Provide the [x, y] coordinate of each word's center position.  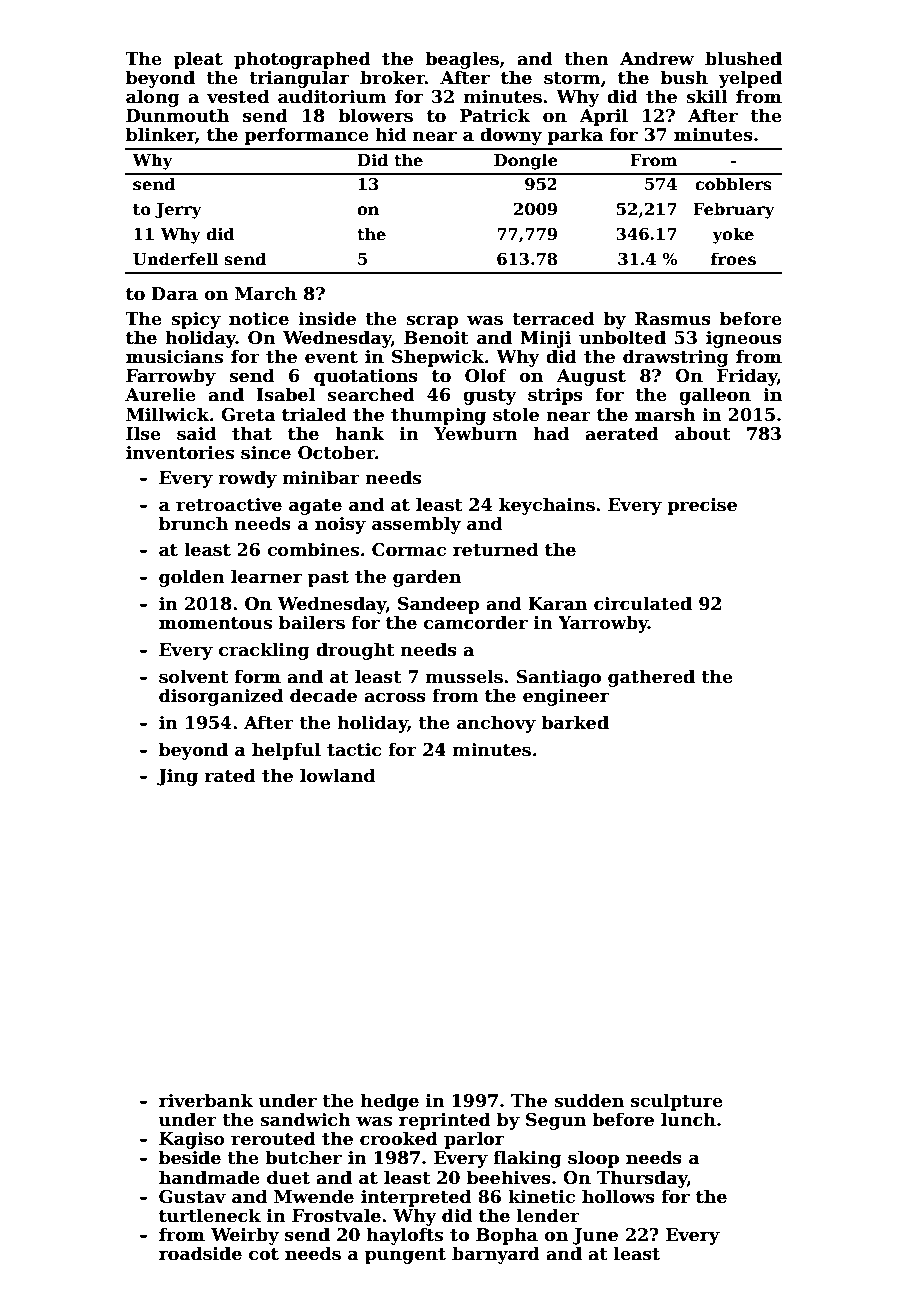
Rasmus [673, 319]
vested [238, 96]
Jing [177, 777]
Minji [545, 339]
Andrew [657, 58]
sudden [589, 1100]
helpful [286, 751]
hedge [390, 1102]
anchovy [496, 724]
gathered [651, 678]
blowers [375, 115]
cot [264, 1254]
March [266, 293]
